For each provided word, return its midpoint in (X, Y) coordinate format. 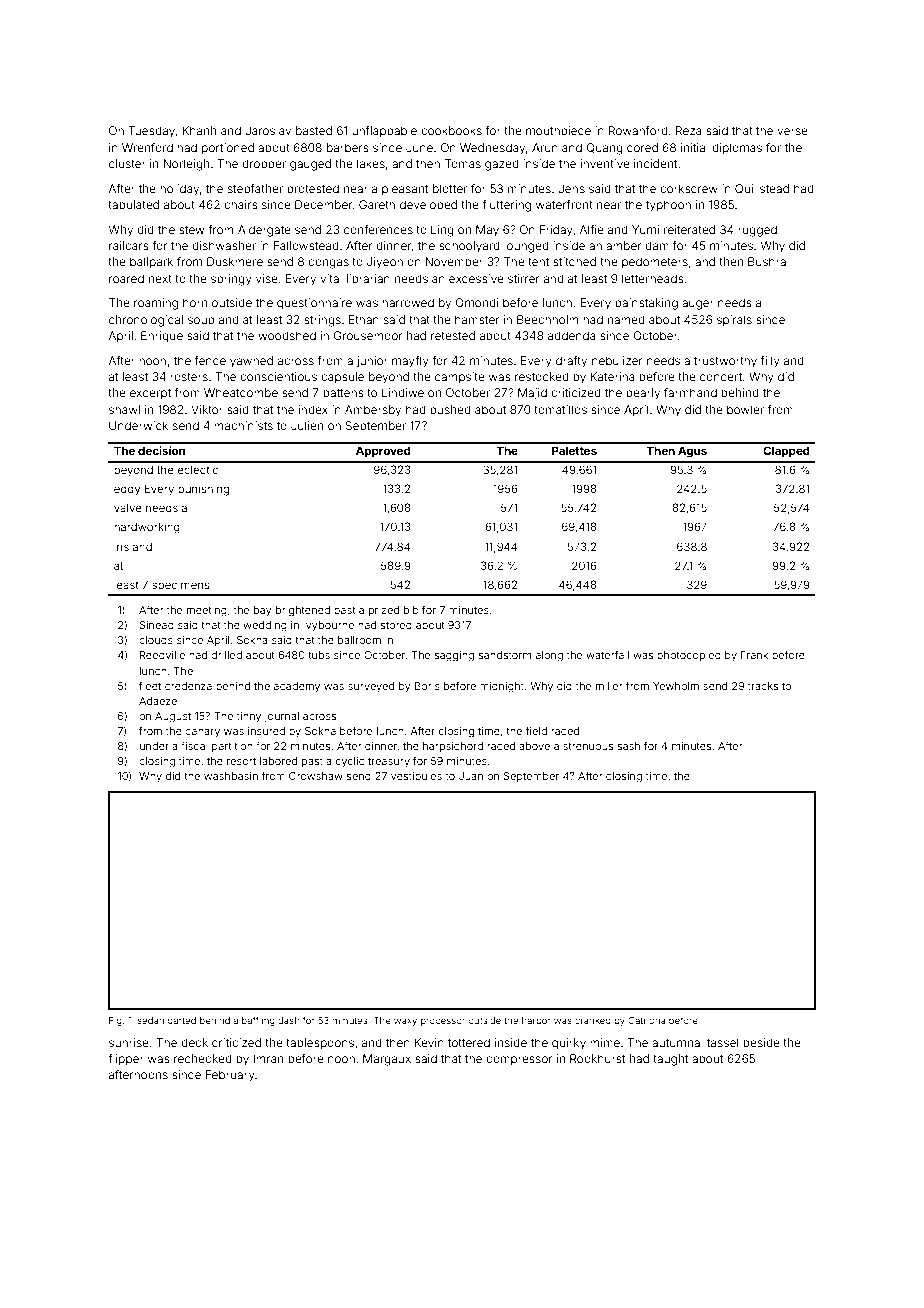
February (230, 1076)
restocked (542, 376)
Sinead (156, 625)
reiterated (689, 229)
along (549, 656)
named (626, 319)
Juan (471, 776)
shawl (124, 409)
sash (629, 746)
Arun (545, 147)
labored (278, 761)
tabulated (133, 204)
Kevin (429, 1042)
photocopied (689, 656)
